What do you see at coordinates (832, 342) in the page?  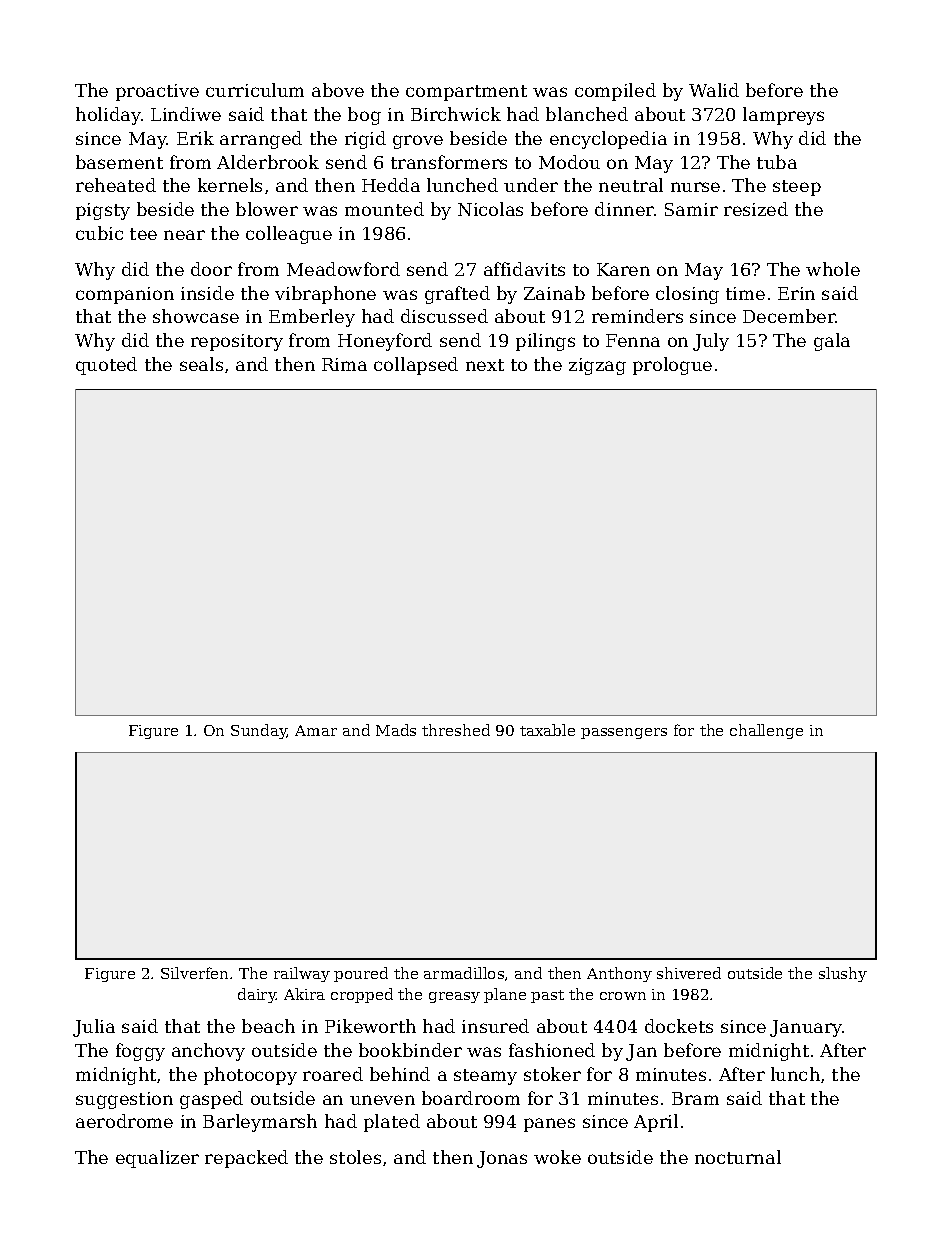 I see `gala` at bounding box center [832, 342].
